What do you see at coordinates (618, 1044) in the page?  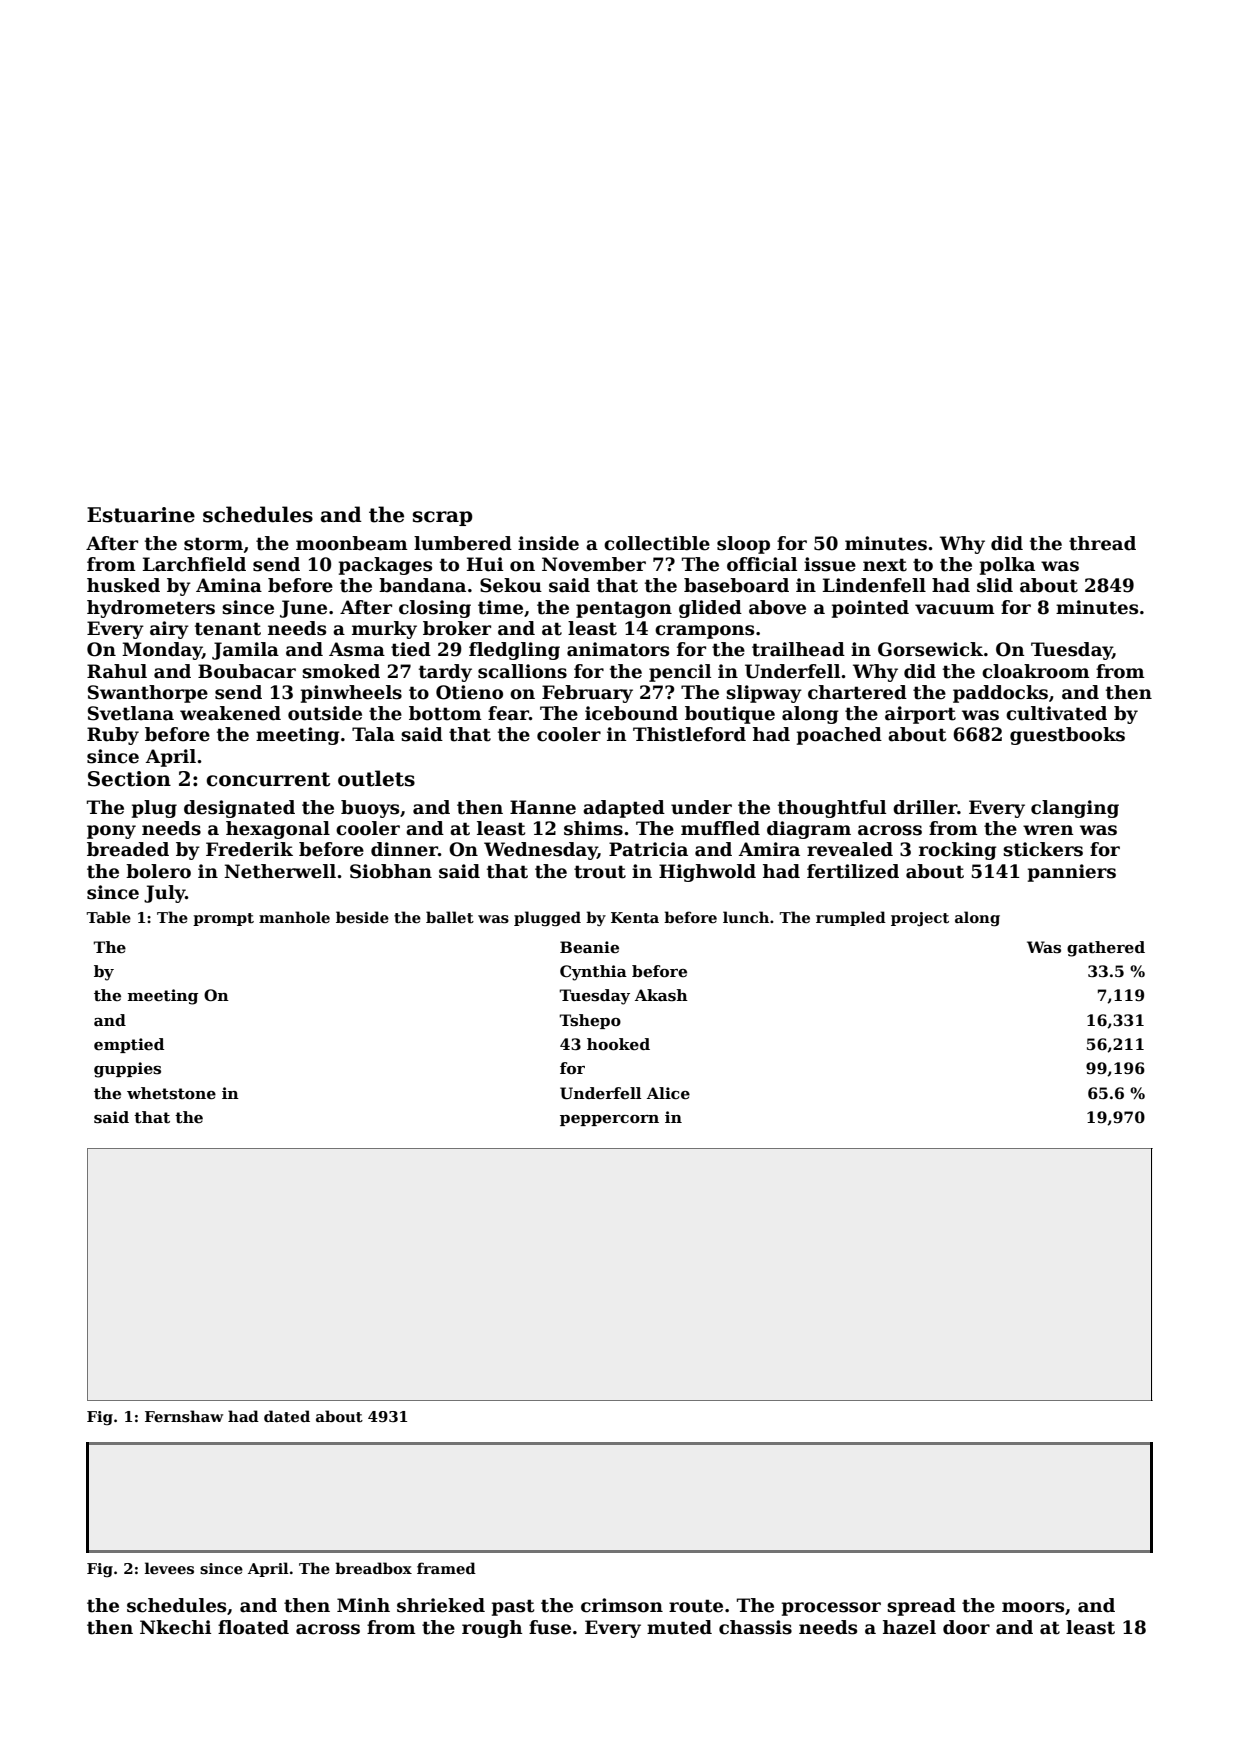 I see `hooked` at bounding box center [618, 1044].
